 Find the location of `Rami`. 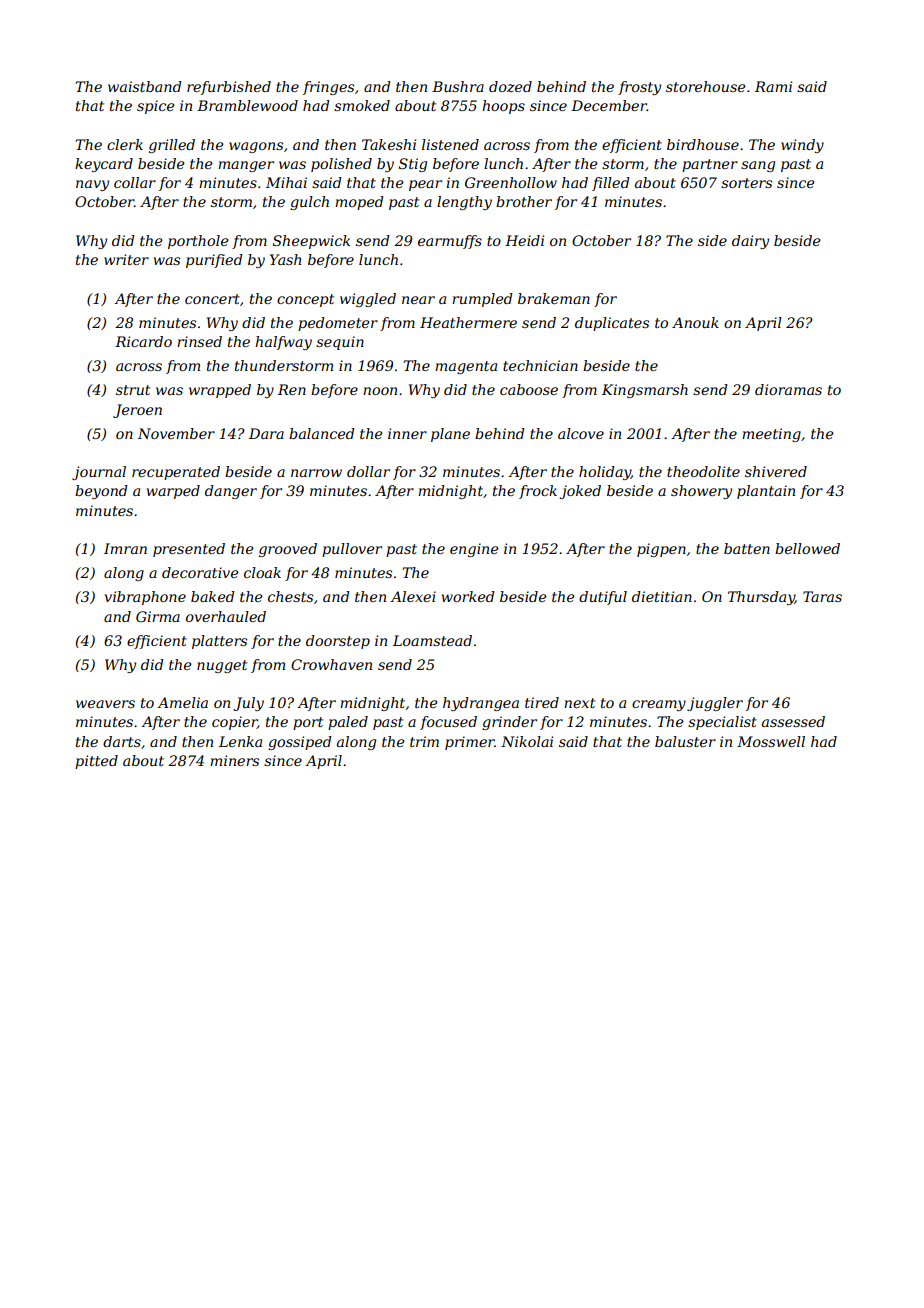

Rami is located at coordinates (773, 86).
